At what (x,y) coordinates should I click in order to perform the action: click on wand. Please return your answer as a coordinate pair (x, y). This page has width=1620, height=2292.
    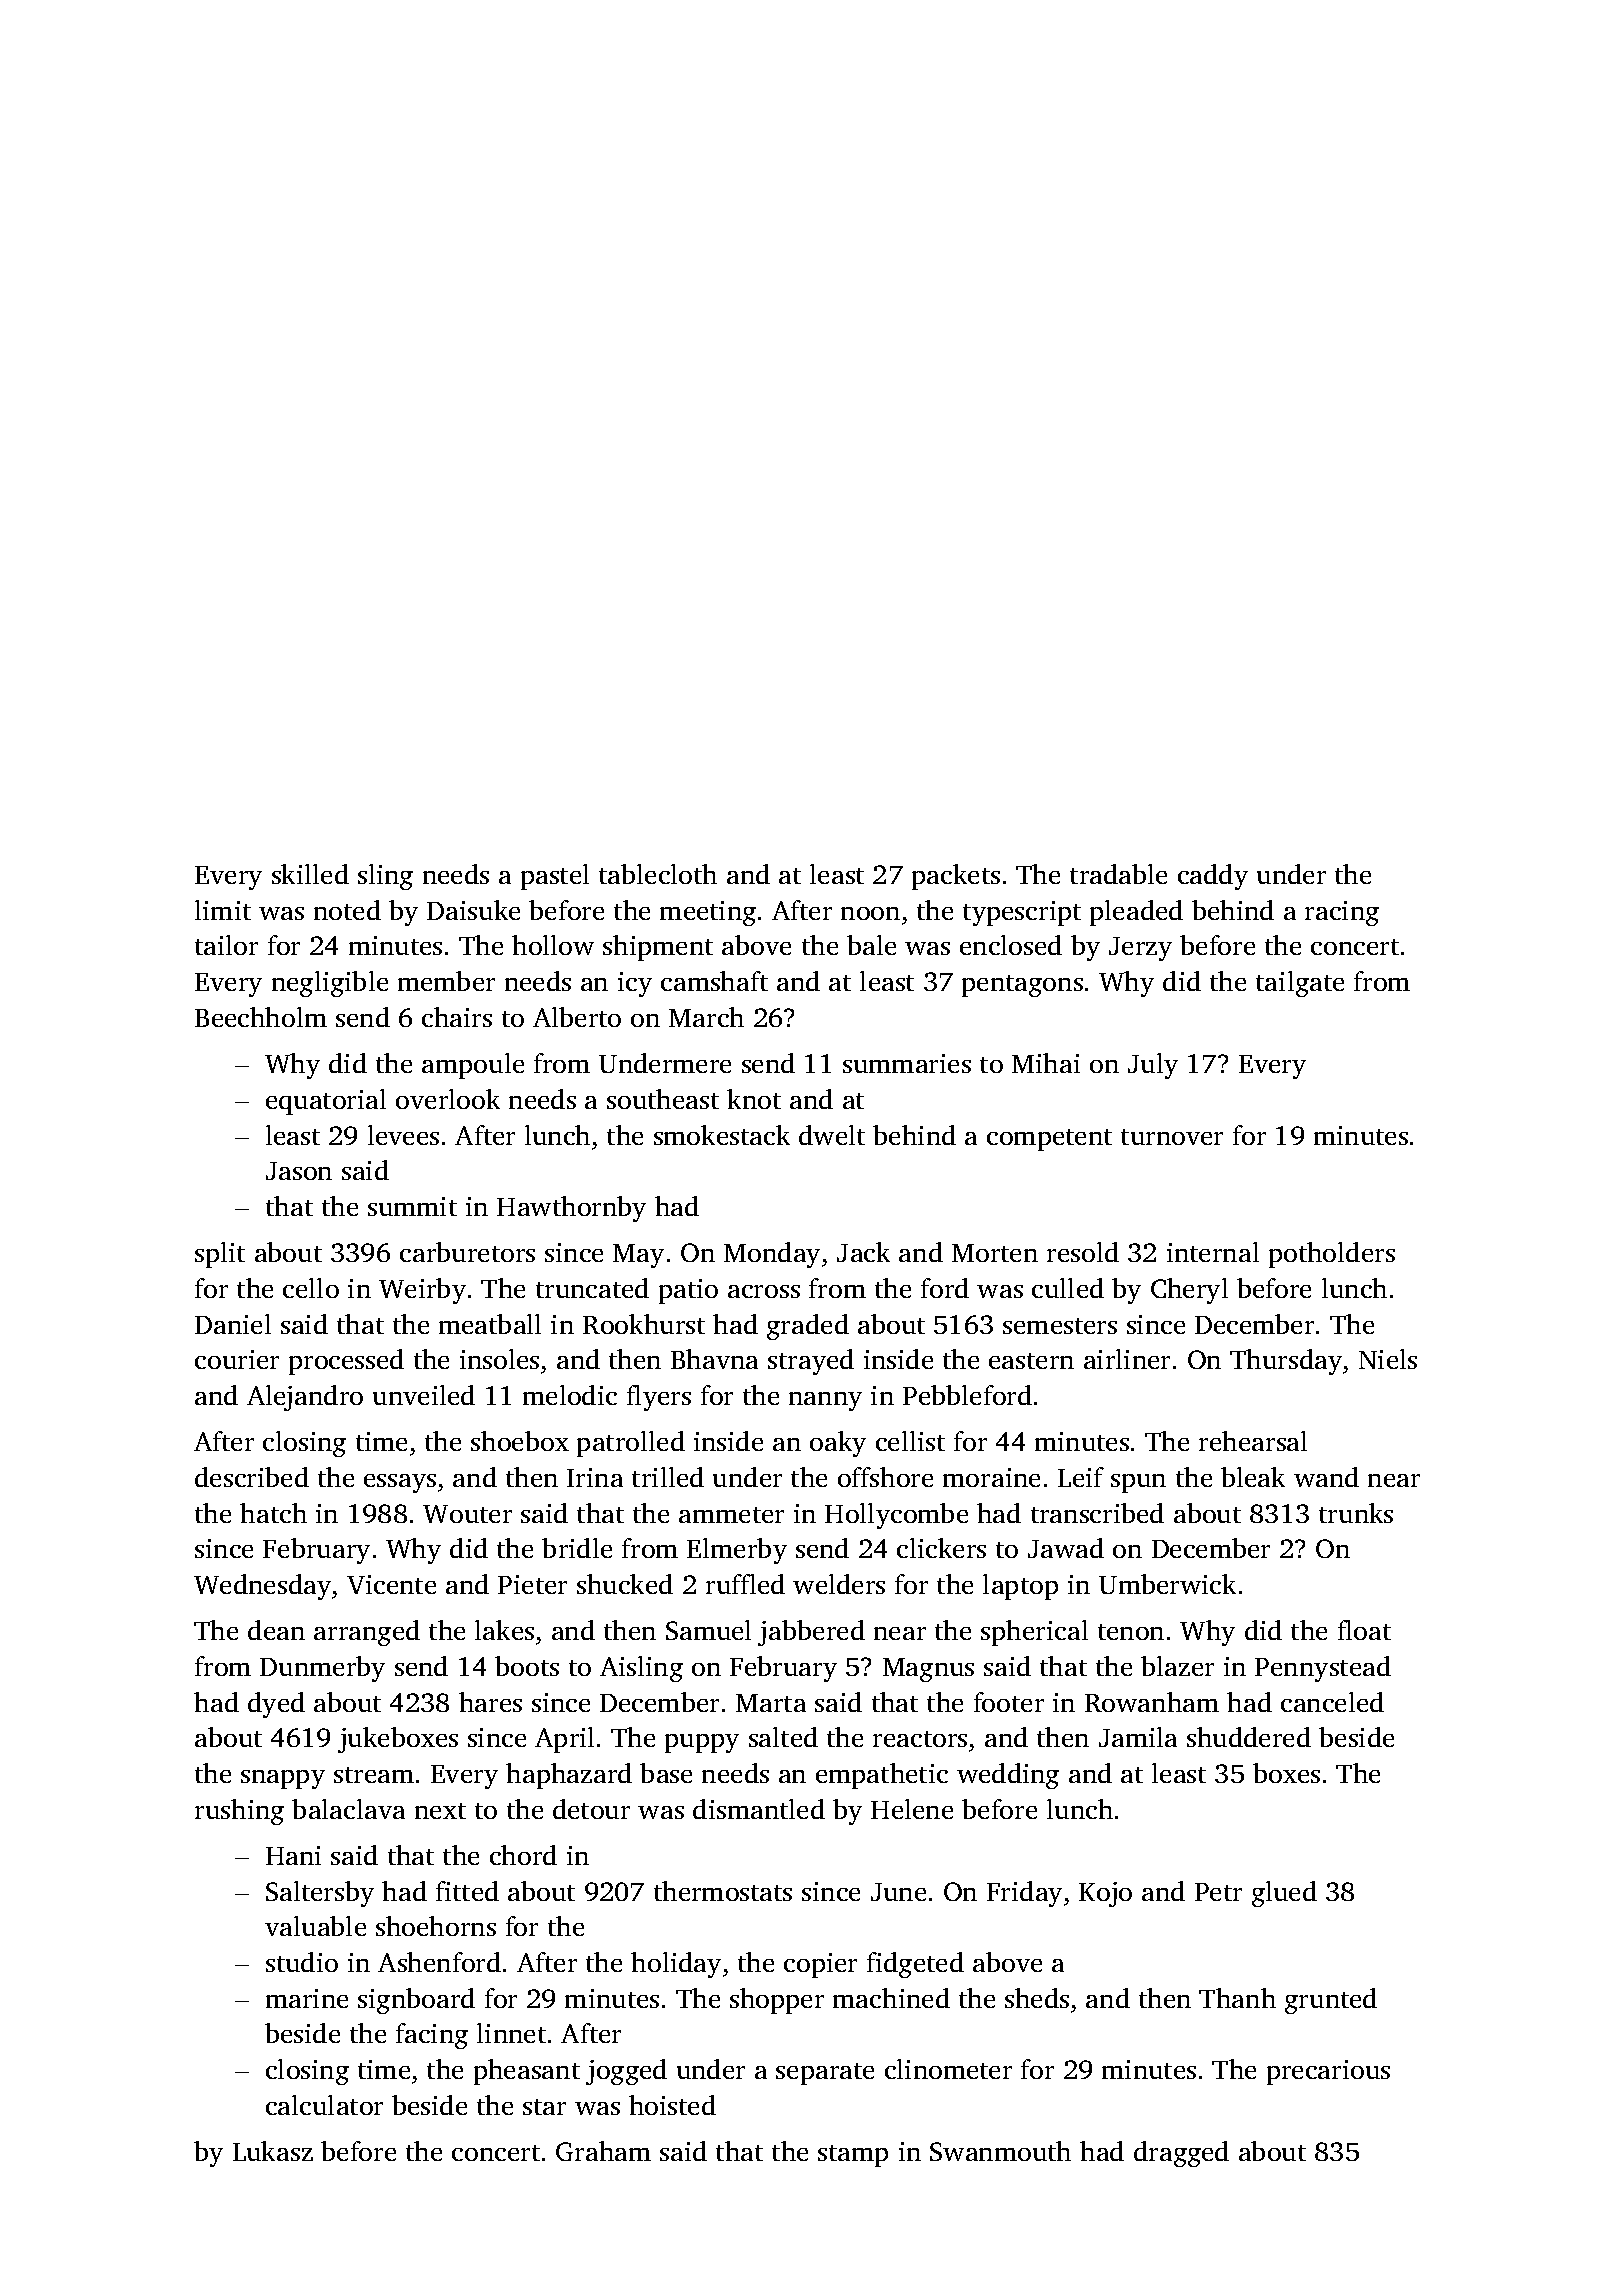
    Looking at the image, I should click on (1326, 1477).
